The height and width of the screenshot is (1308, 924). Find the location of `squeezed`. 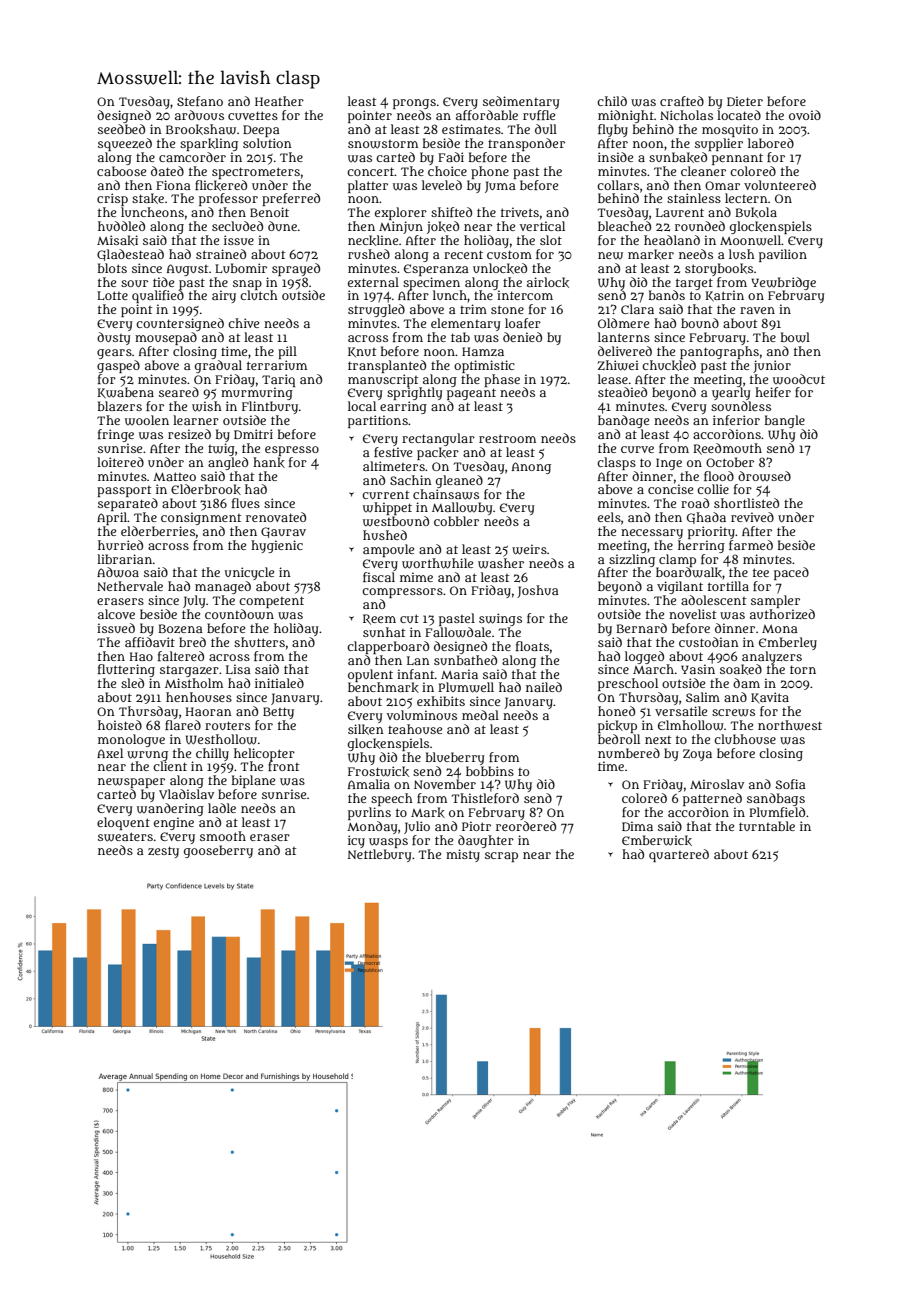

squeezed is located at coordinates (125, 144).
